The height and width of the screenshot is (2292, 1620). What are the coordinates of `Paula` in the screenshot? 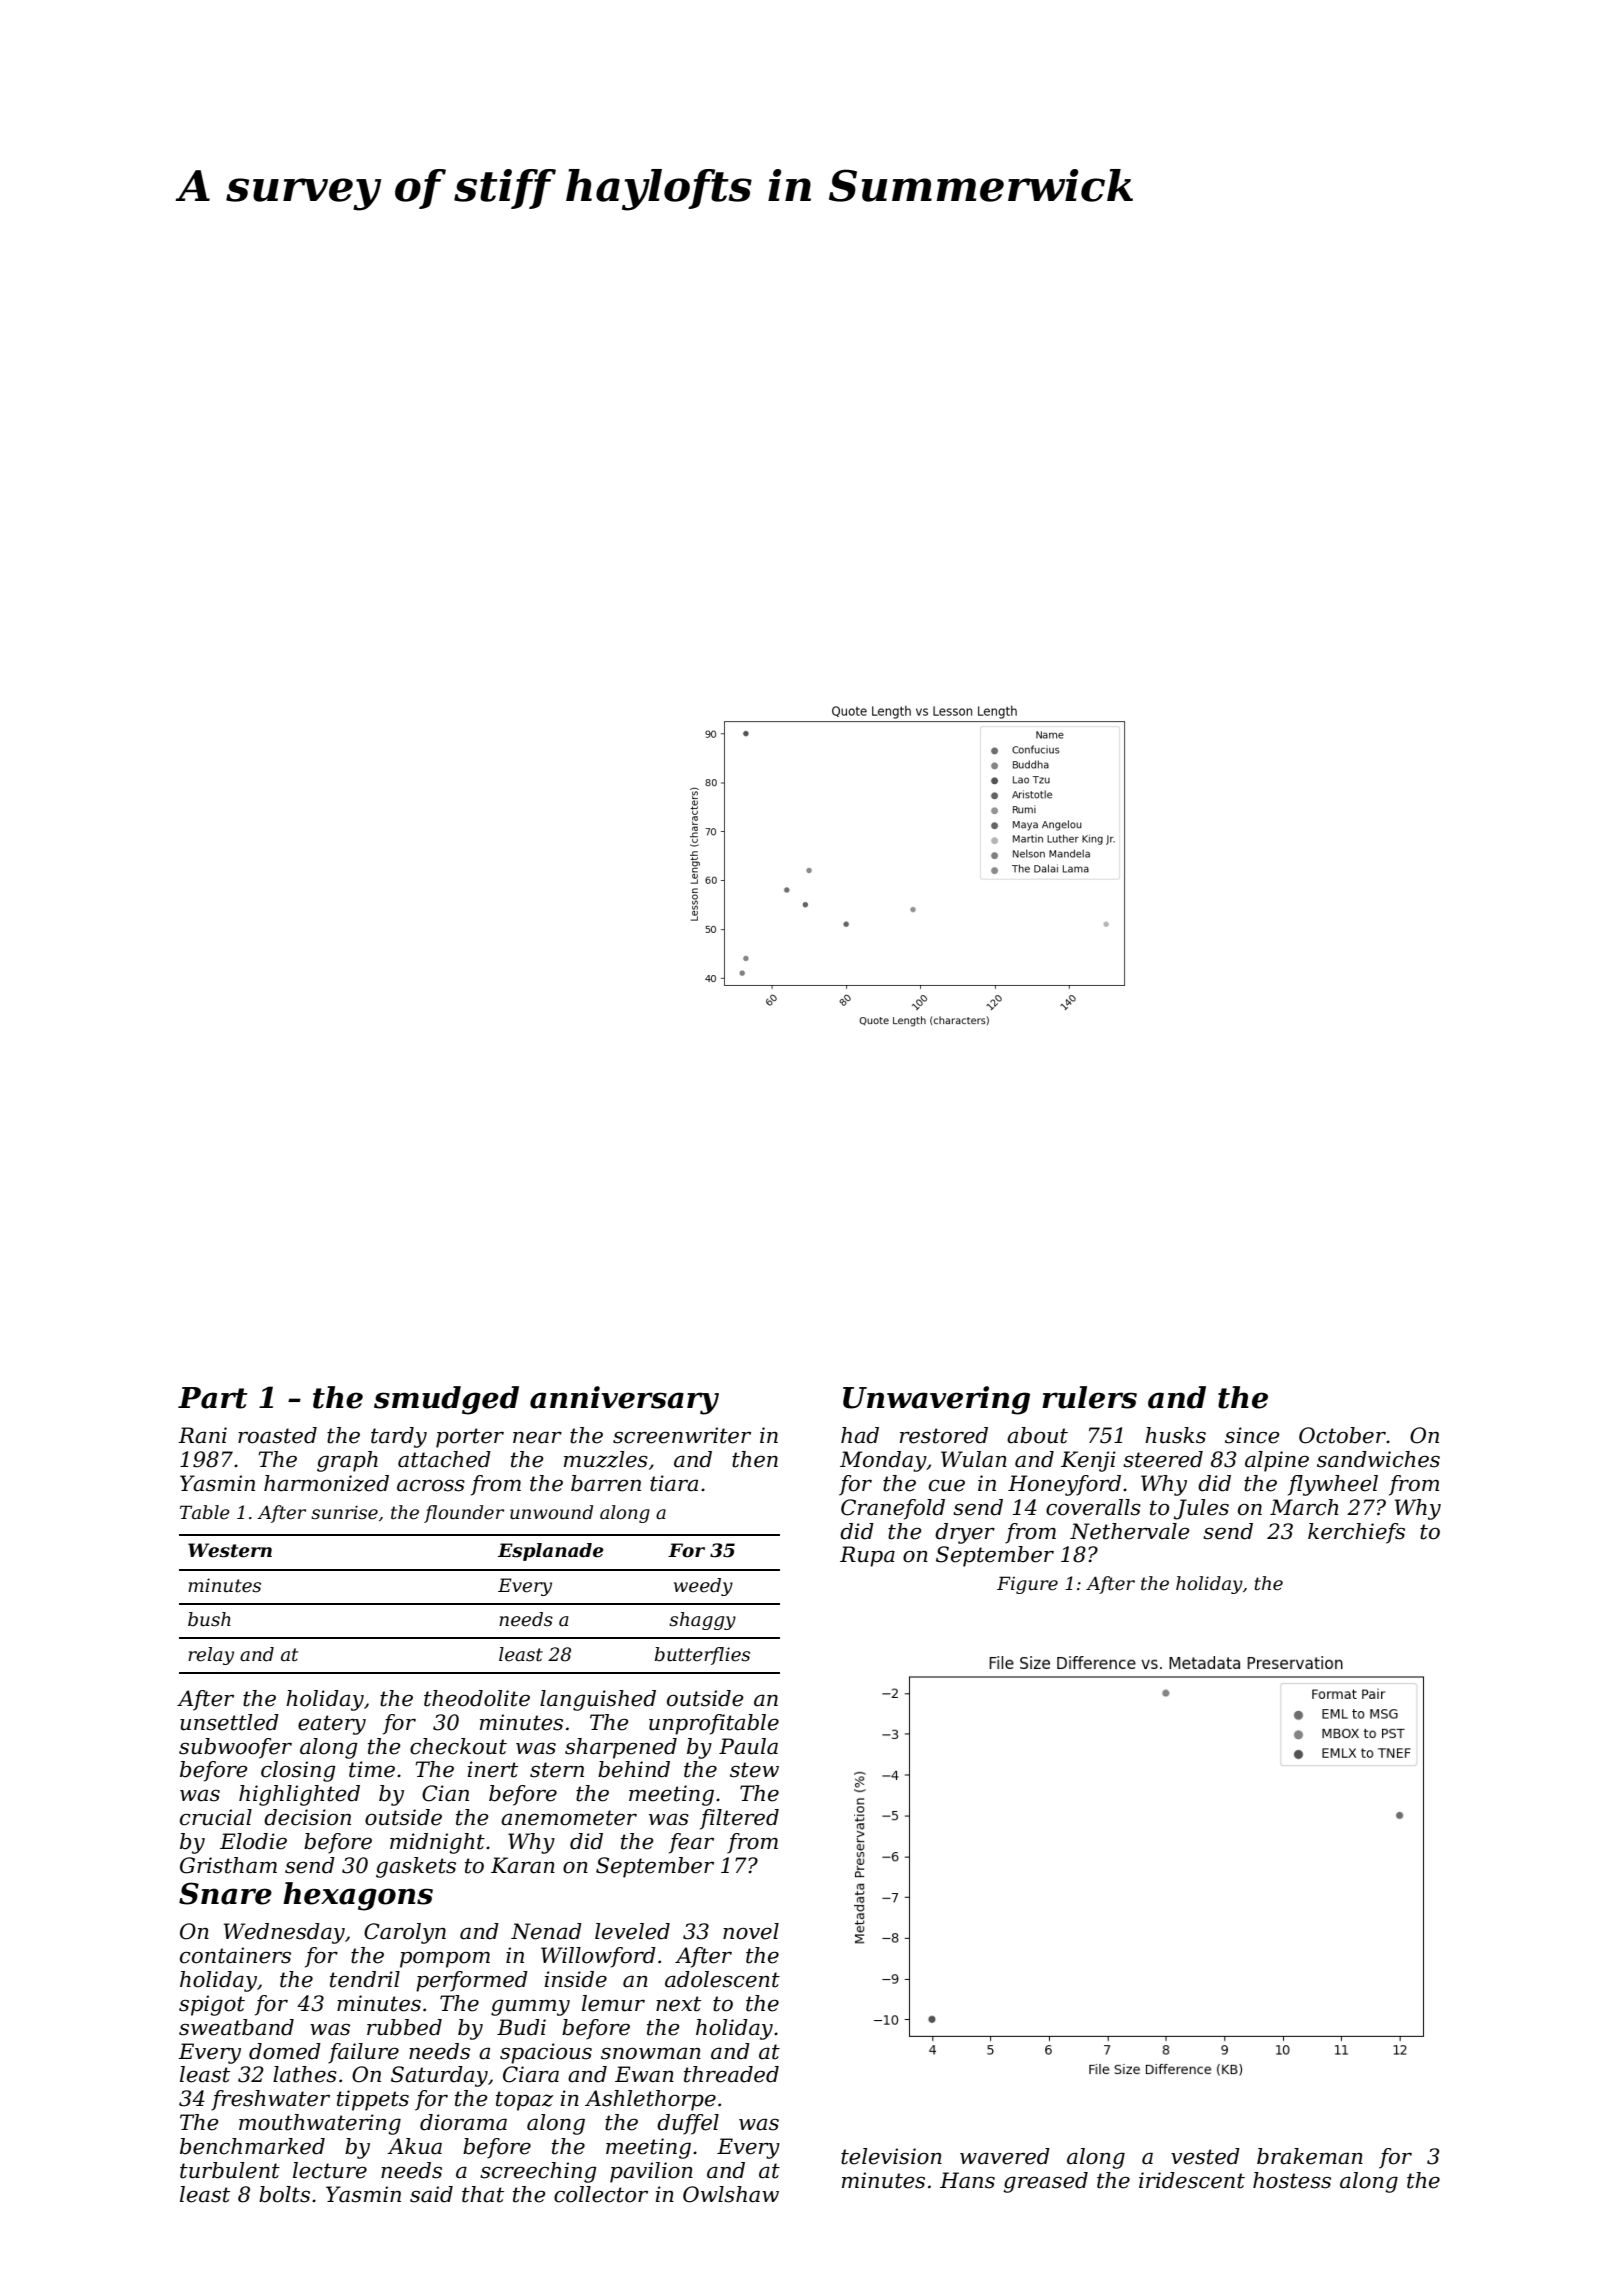 It's located at (748, 1746).
